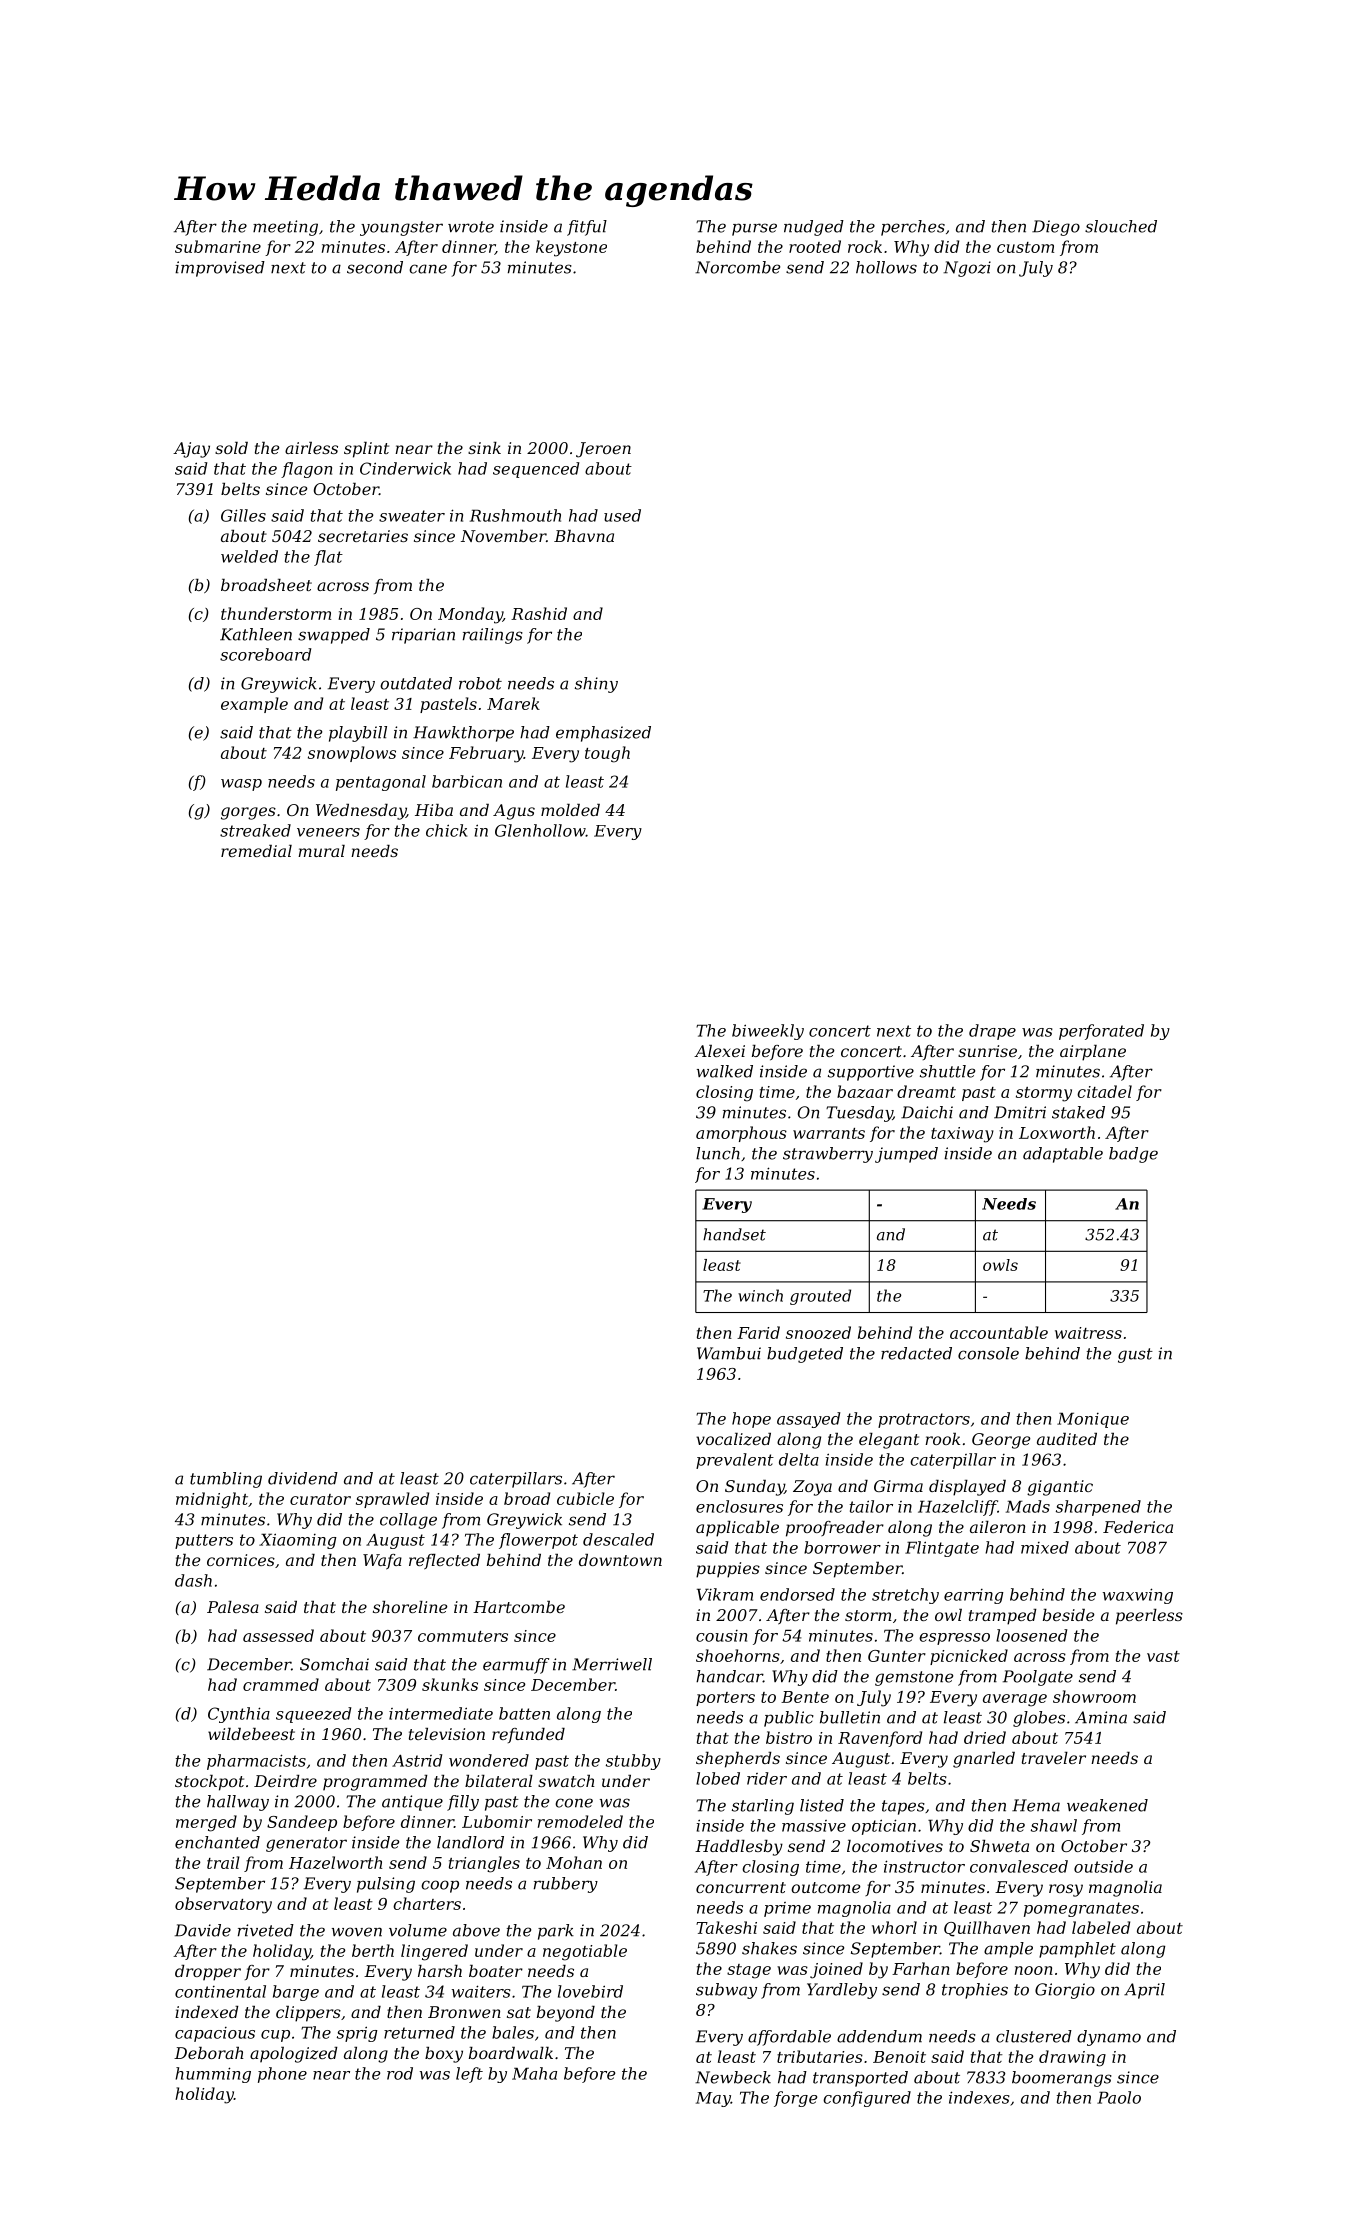 The height and width of the screenshot is (2239, 1359). I want to click on walked, so click(725, 1071).
